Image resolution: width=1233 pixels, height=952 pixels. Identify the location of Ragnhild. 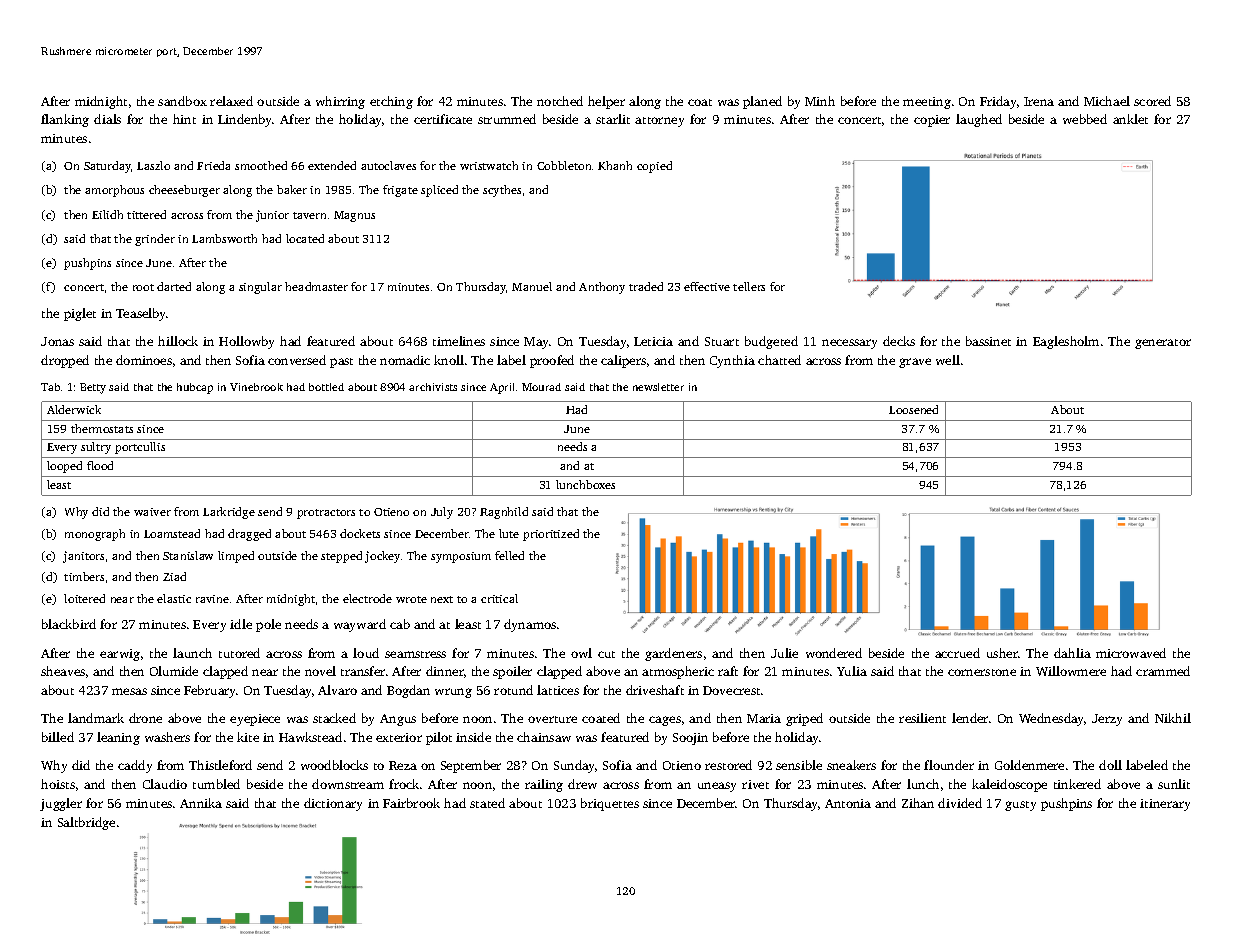
(504, 513).
